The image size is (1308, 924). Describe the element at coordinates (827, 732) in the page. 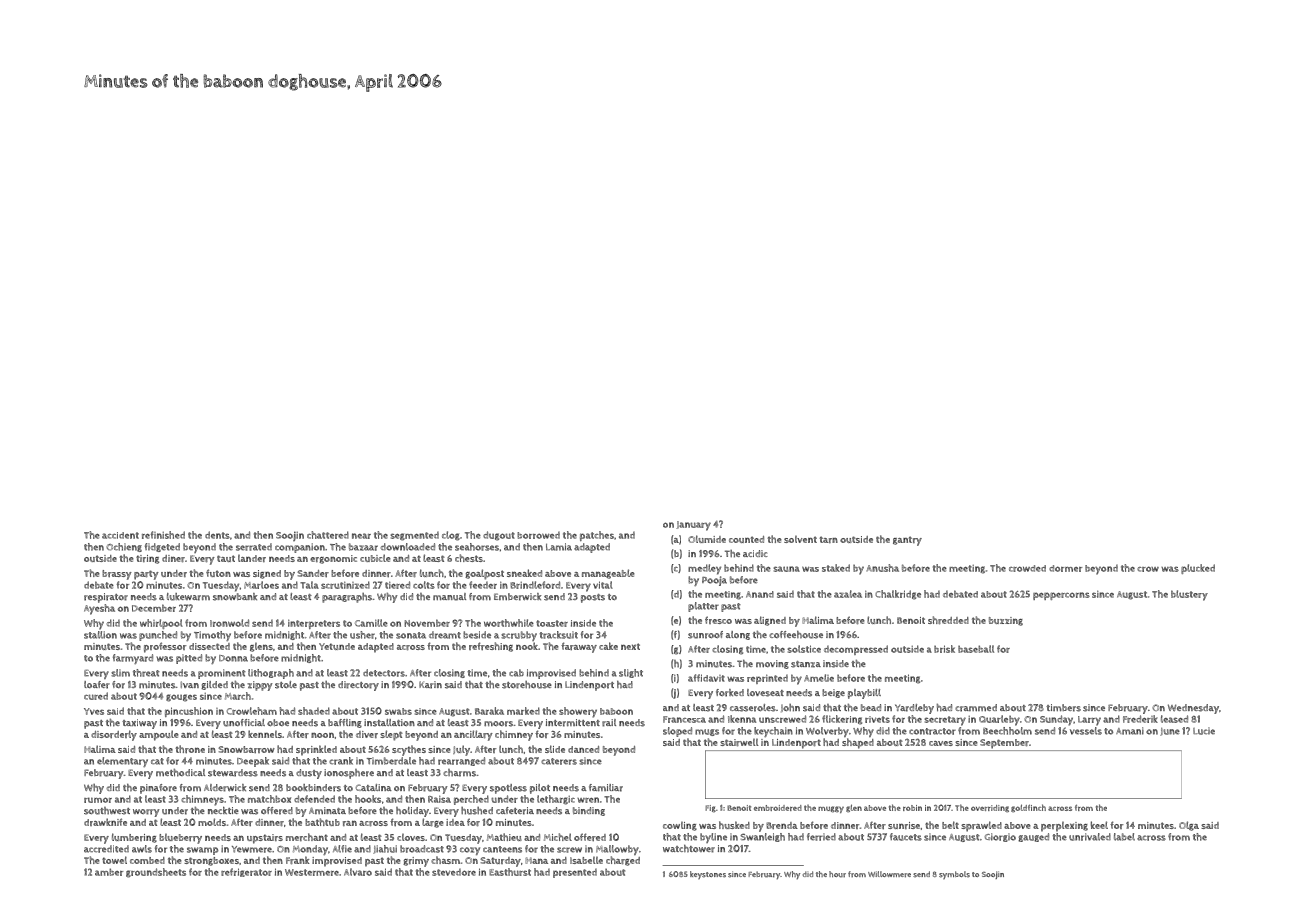

I see `Wolverby` at that location.
